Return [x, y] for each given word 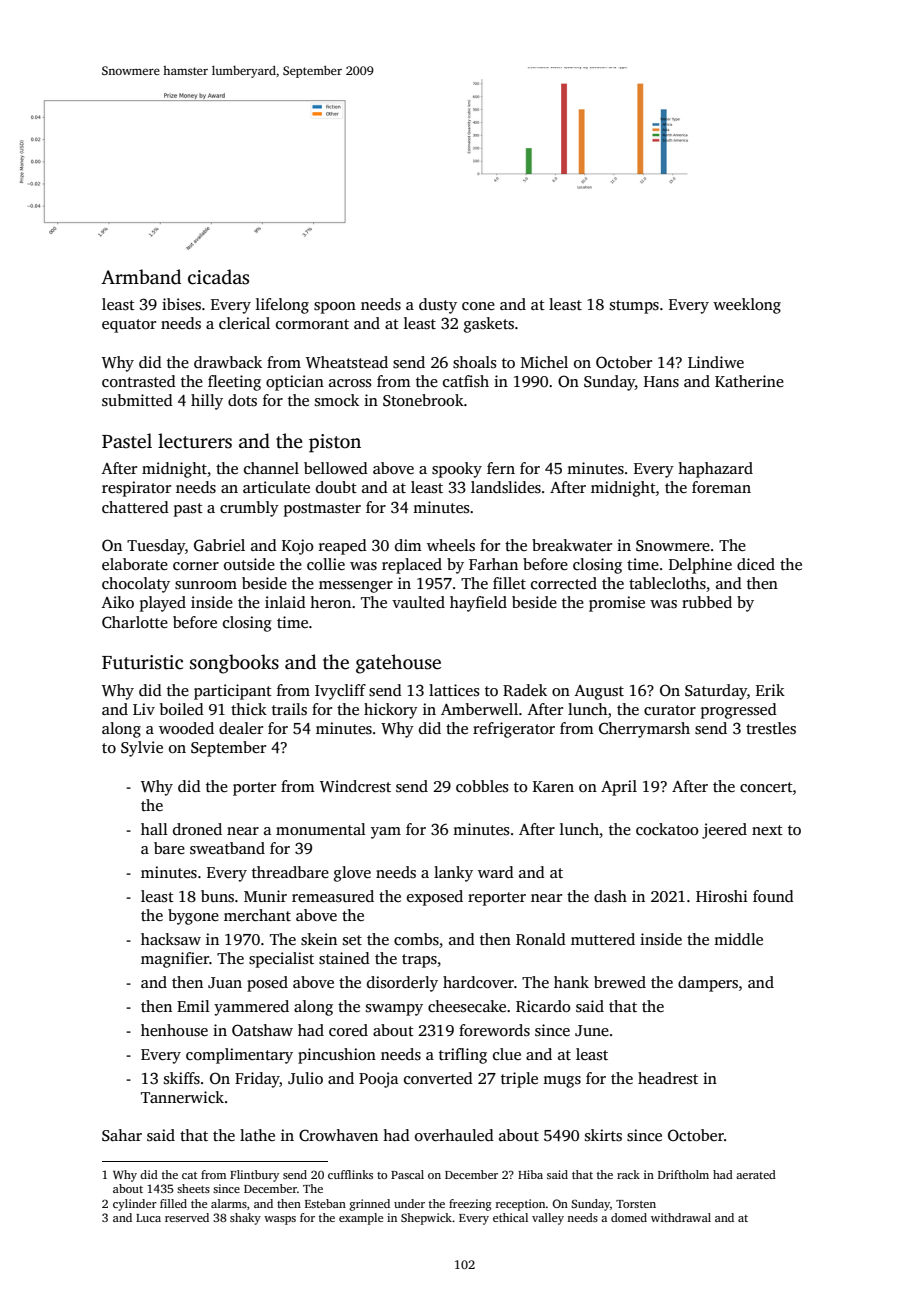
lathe [257, 1135]
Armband [141, 277]
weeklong [747, 306]
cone [478, 306]
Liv [144, 709]
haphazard [715, 470]
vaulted [418, 602]
